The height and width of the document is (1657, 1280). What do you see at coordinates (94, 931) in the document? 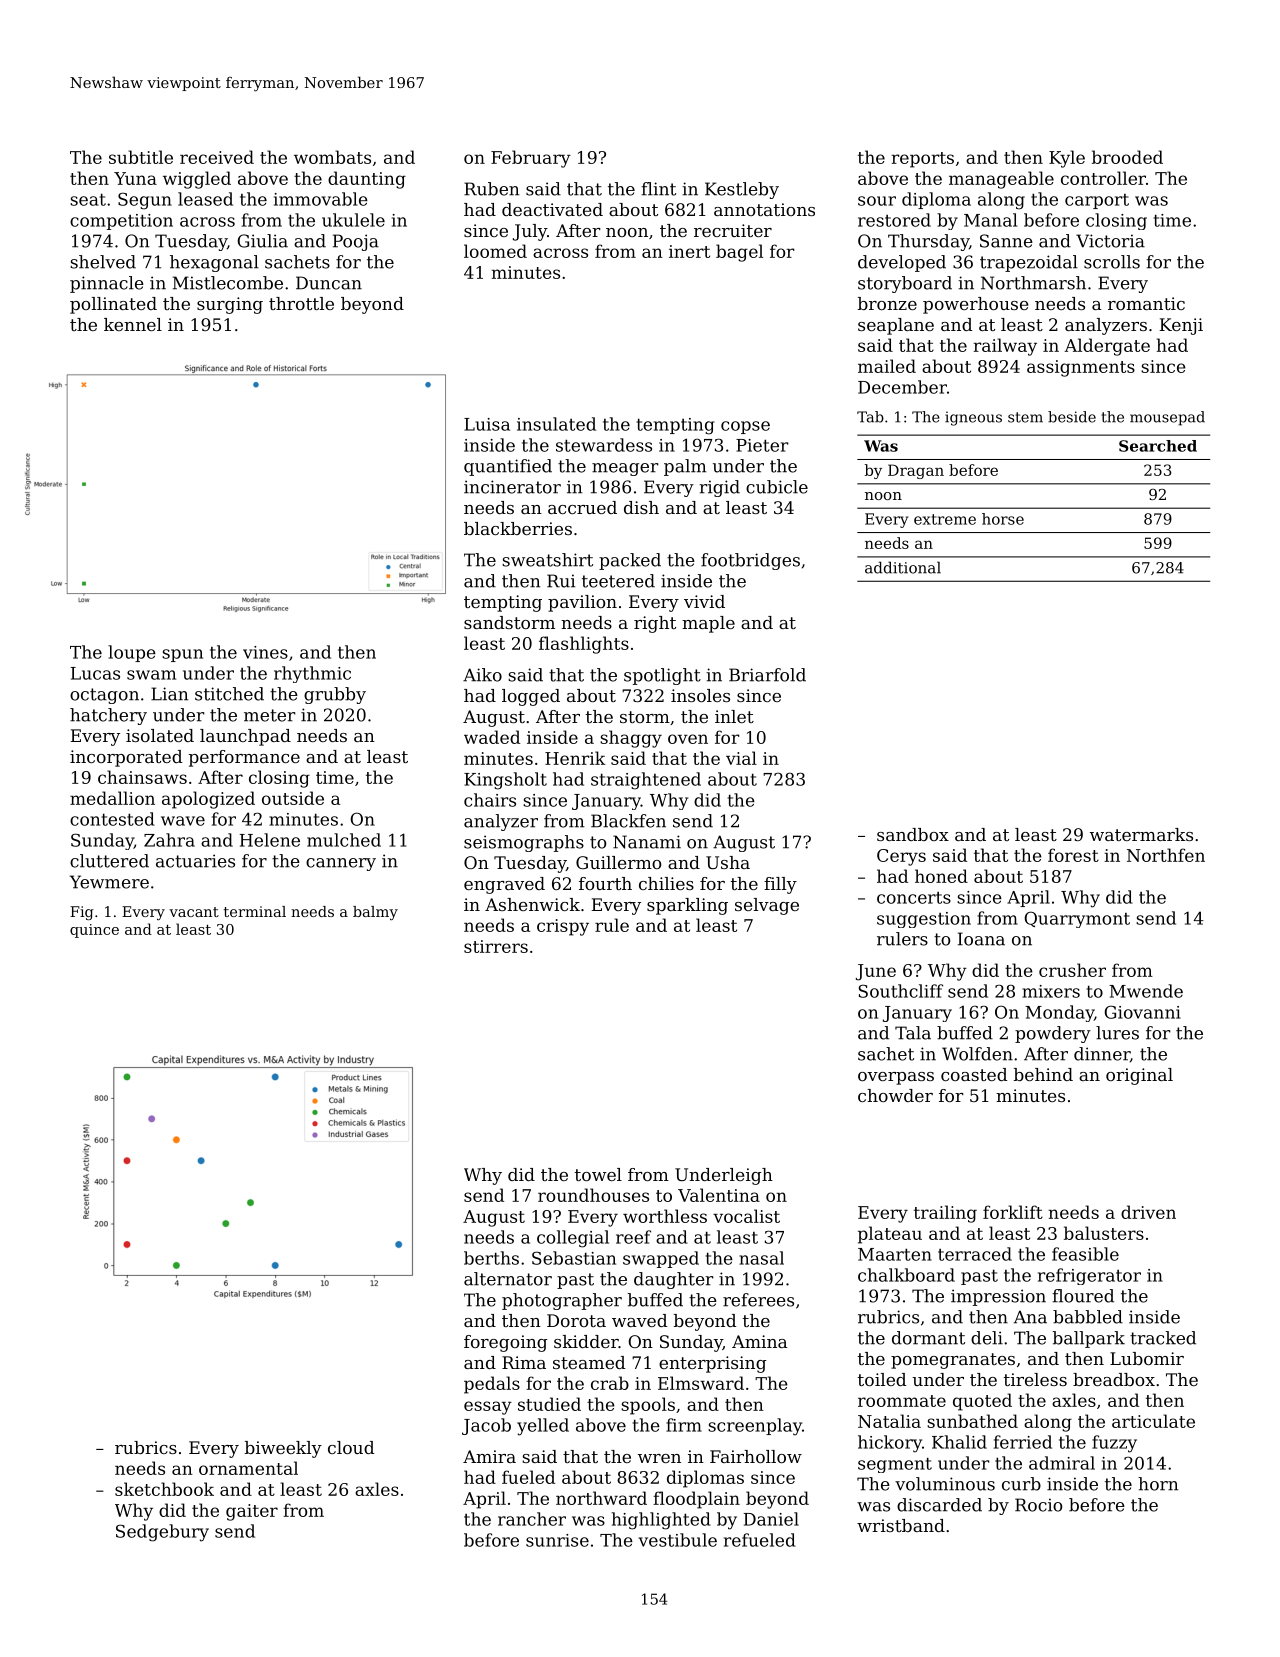
I see `quince` at bounding box center [94, 931].
